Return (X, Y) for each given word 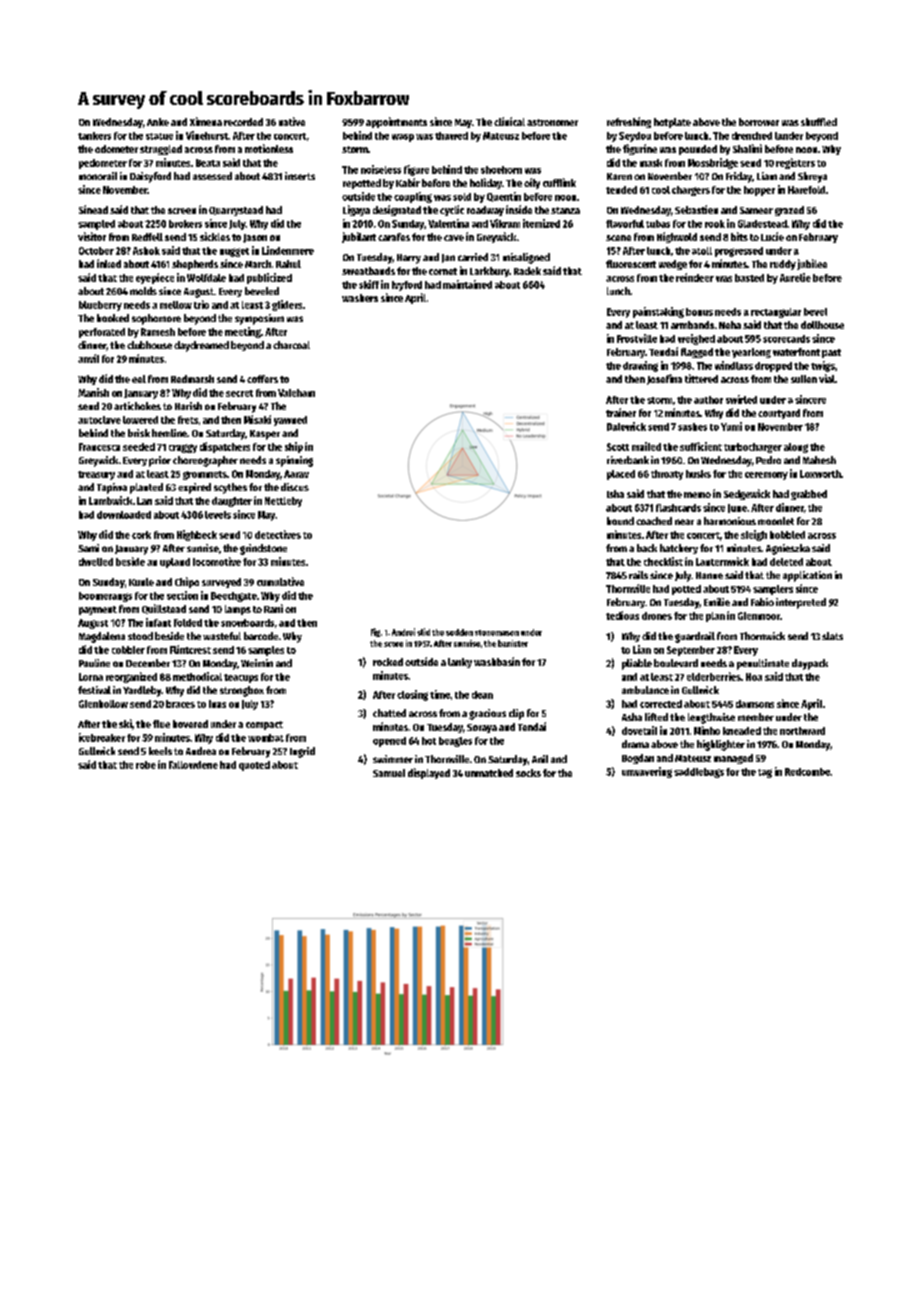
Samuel (389, 773)
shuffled (819, 122)
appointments (396, 122)
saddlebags (699, 773)
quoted (254, 766)
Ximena (206, 121)
